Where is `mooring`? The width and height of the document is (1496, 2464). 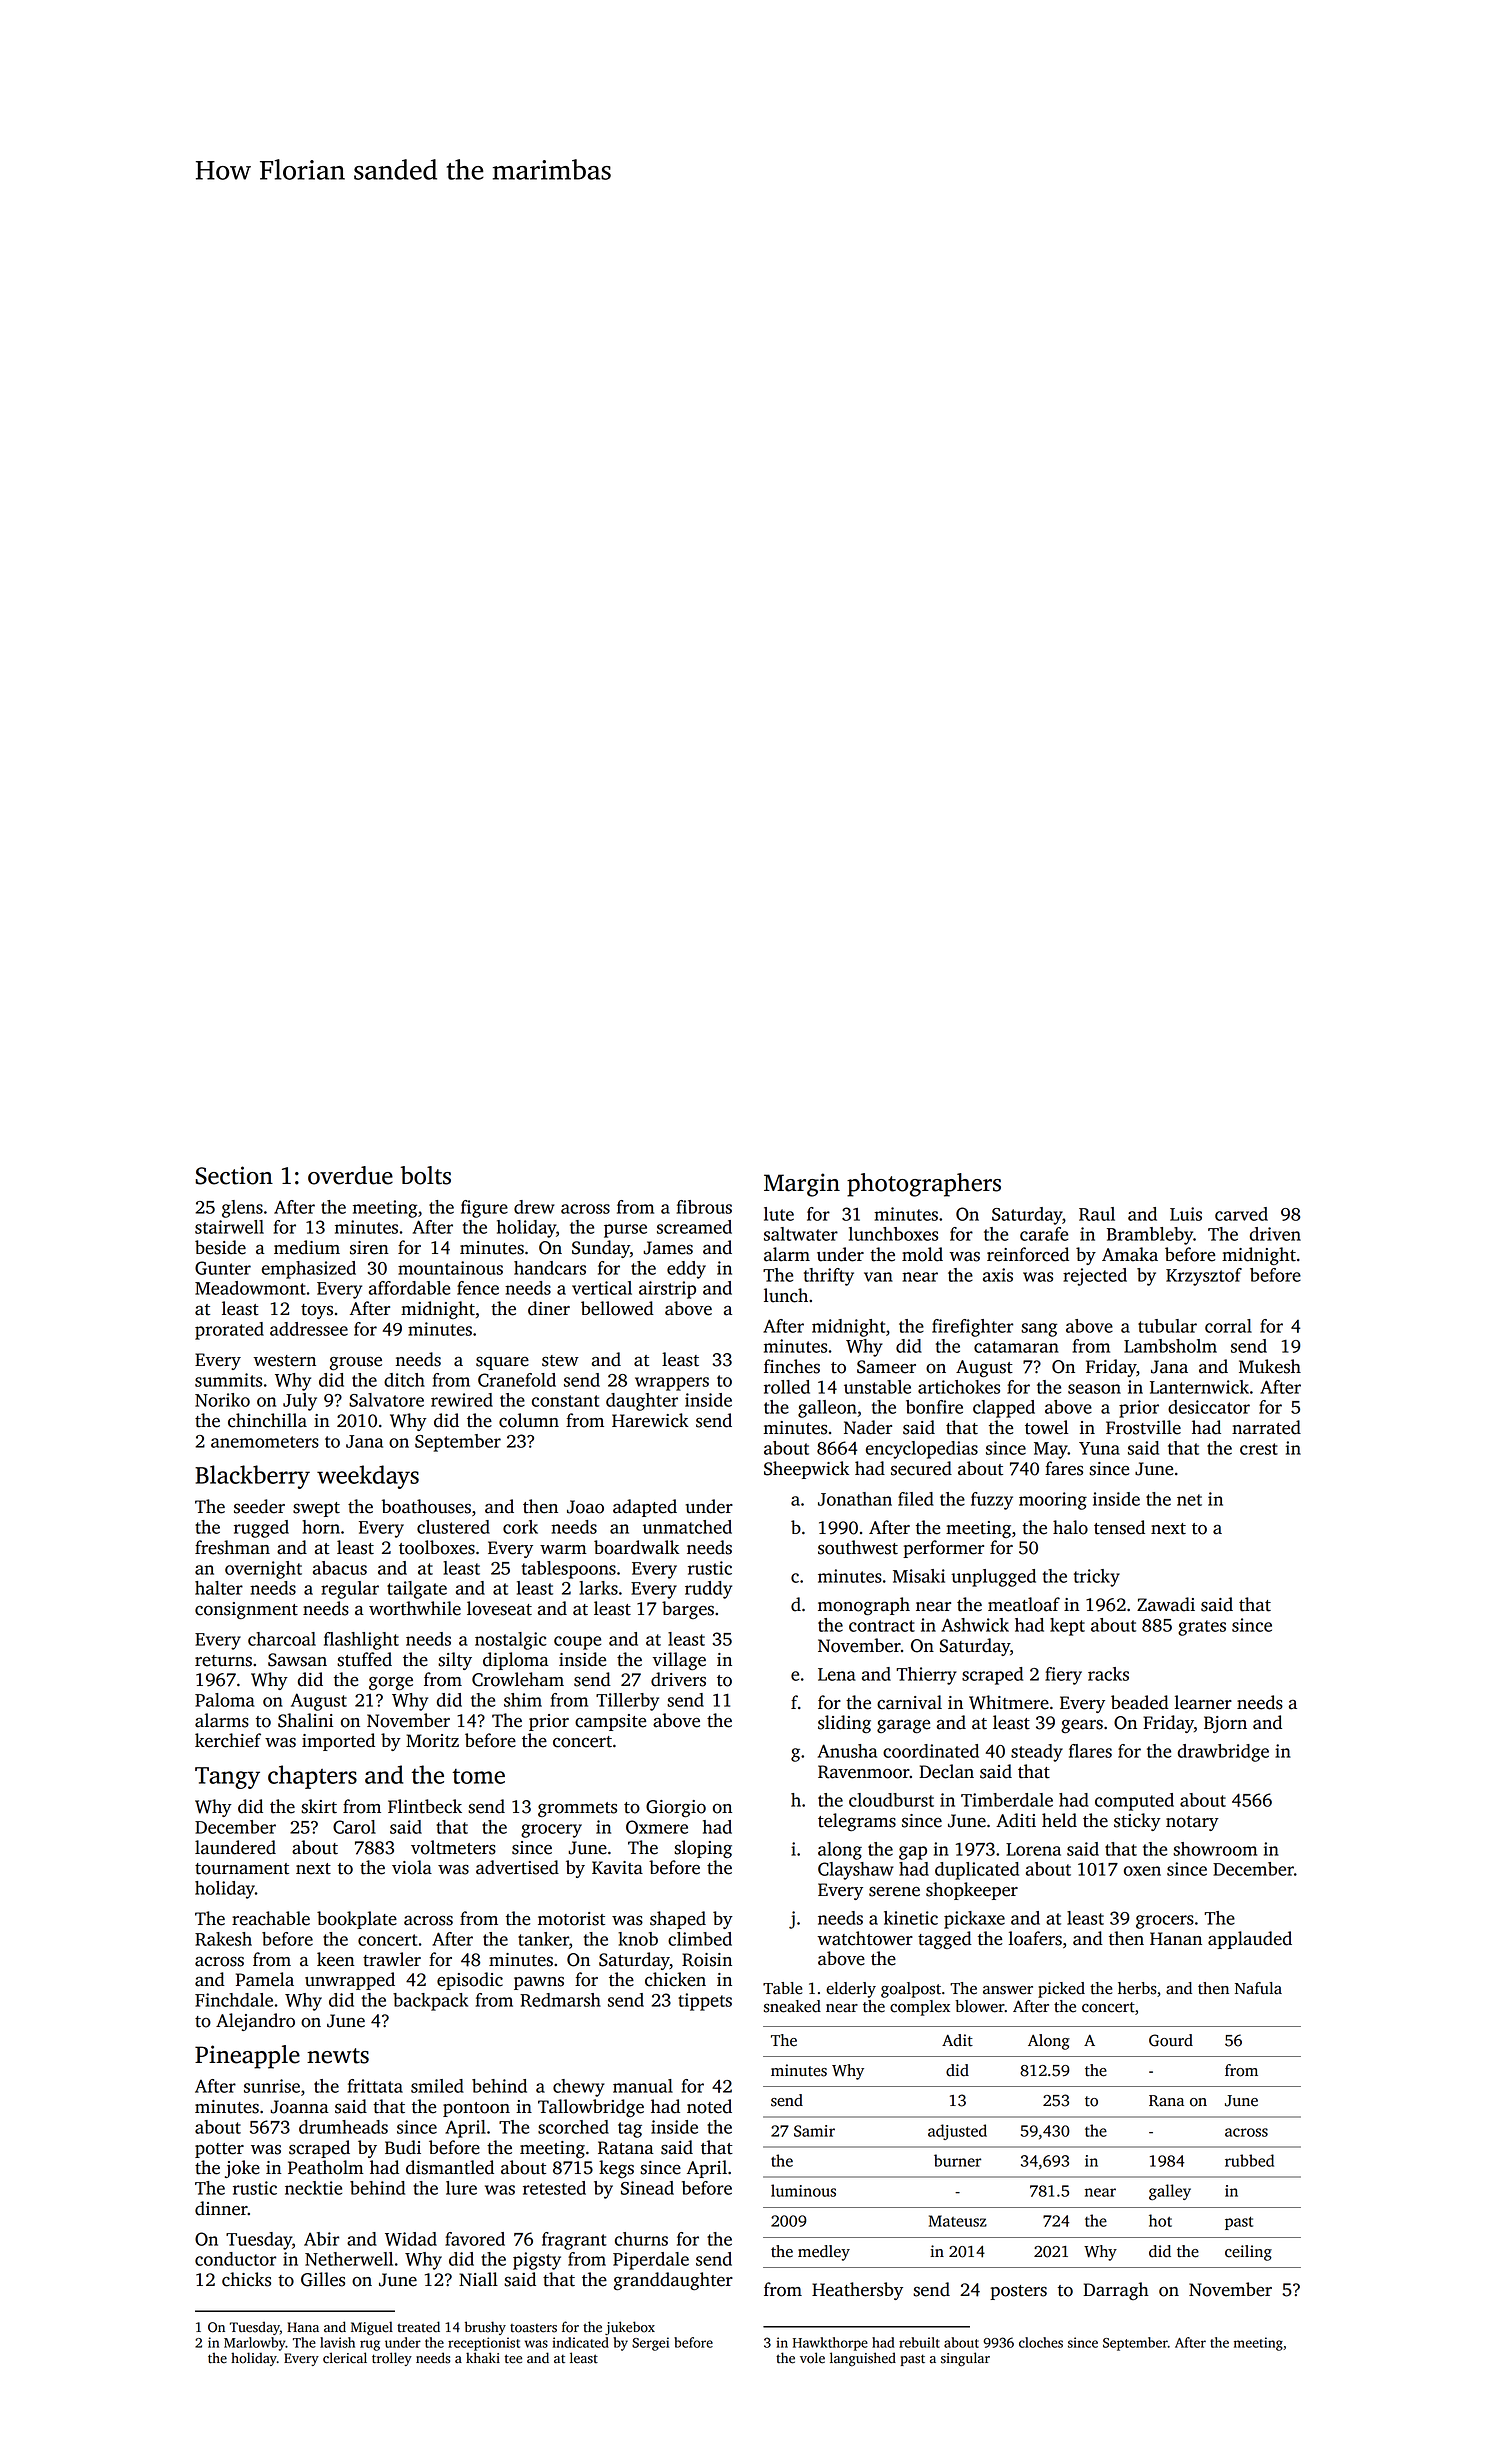
mooring is located at coordinates (1053, 1501).
